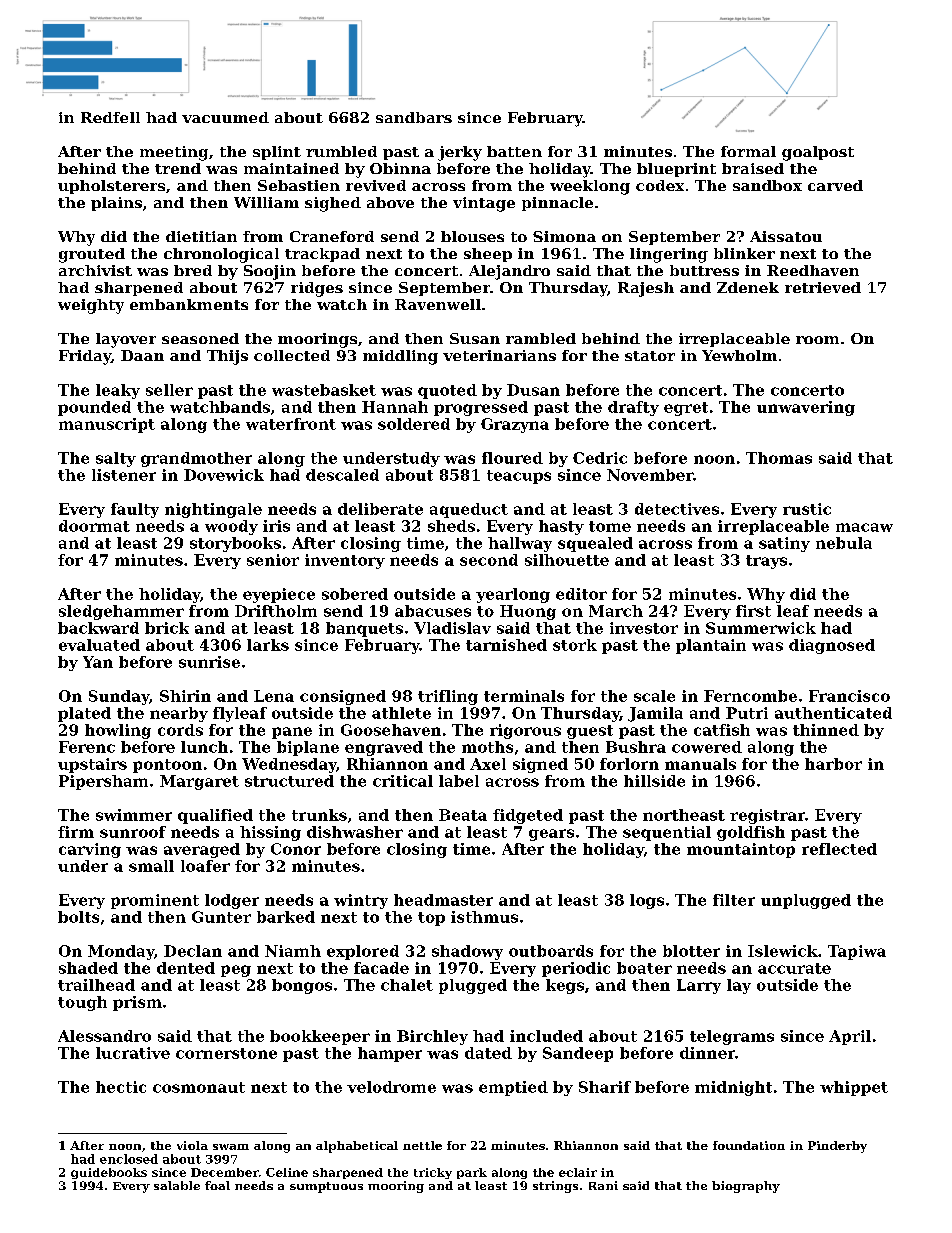 This image has height=1233, width=952. I want to click on guidebooks, so click(109, 1173).
